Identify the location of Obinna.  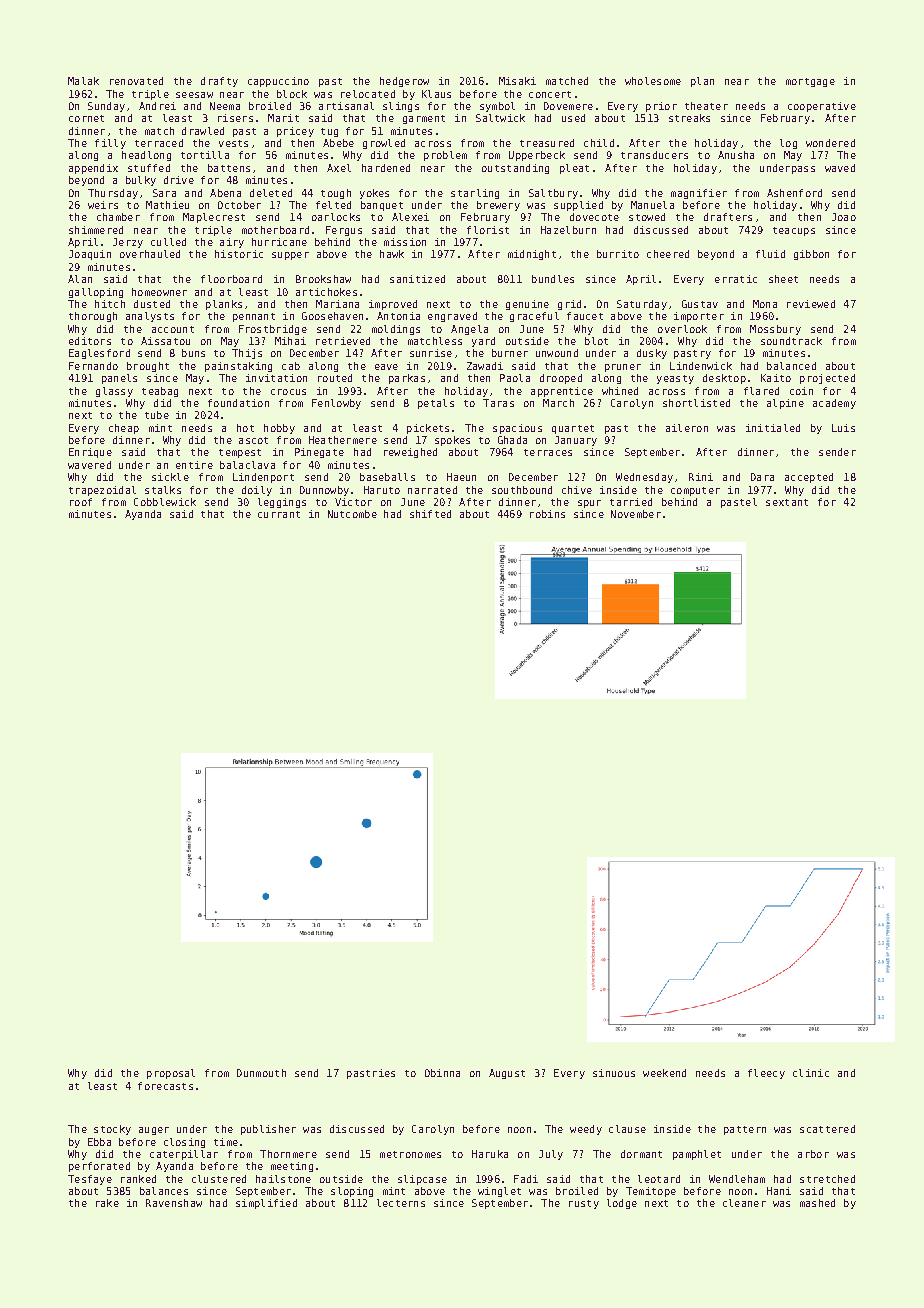
(442, 1073).
